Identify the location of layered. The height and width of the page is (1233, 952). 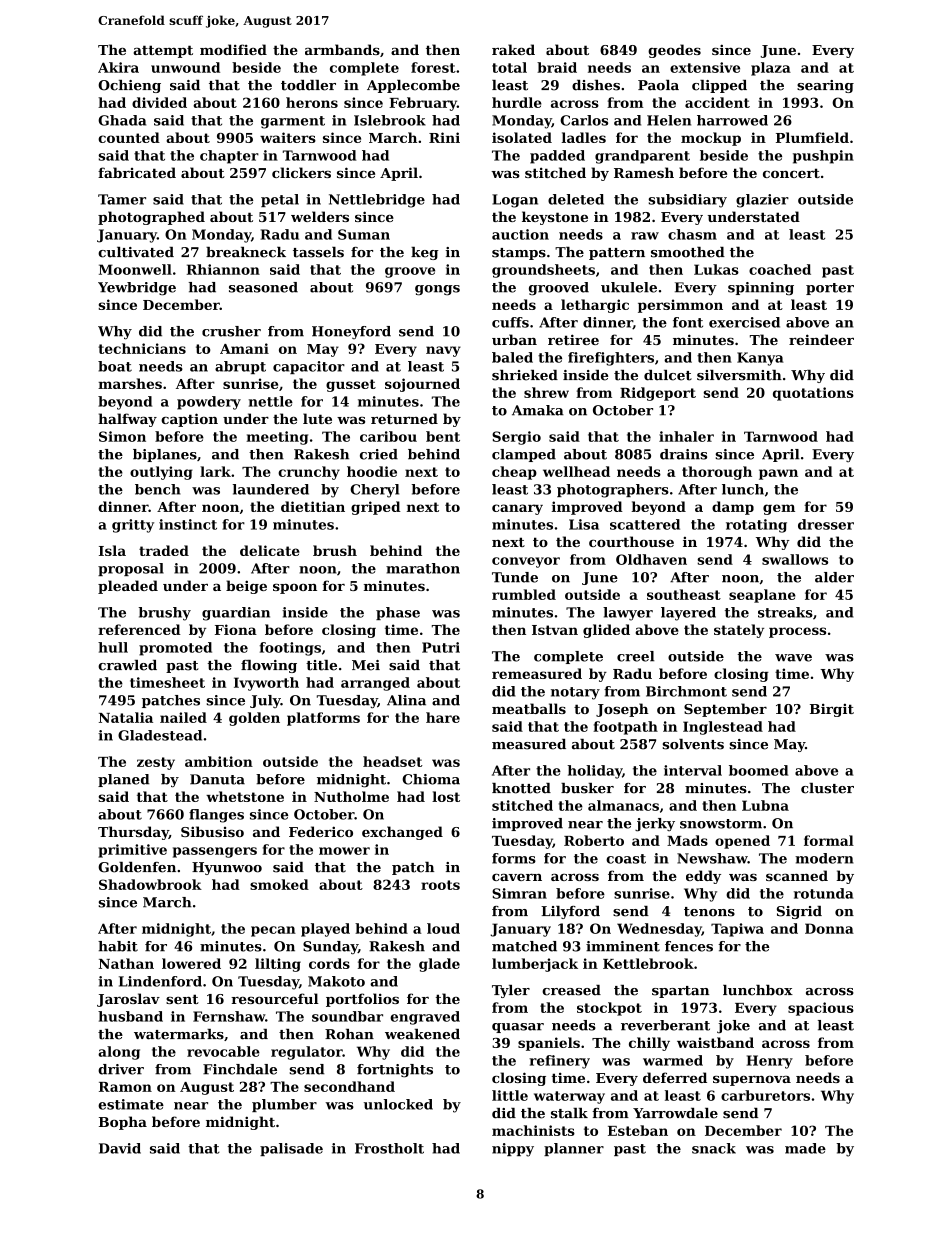
(688, 614).
